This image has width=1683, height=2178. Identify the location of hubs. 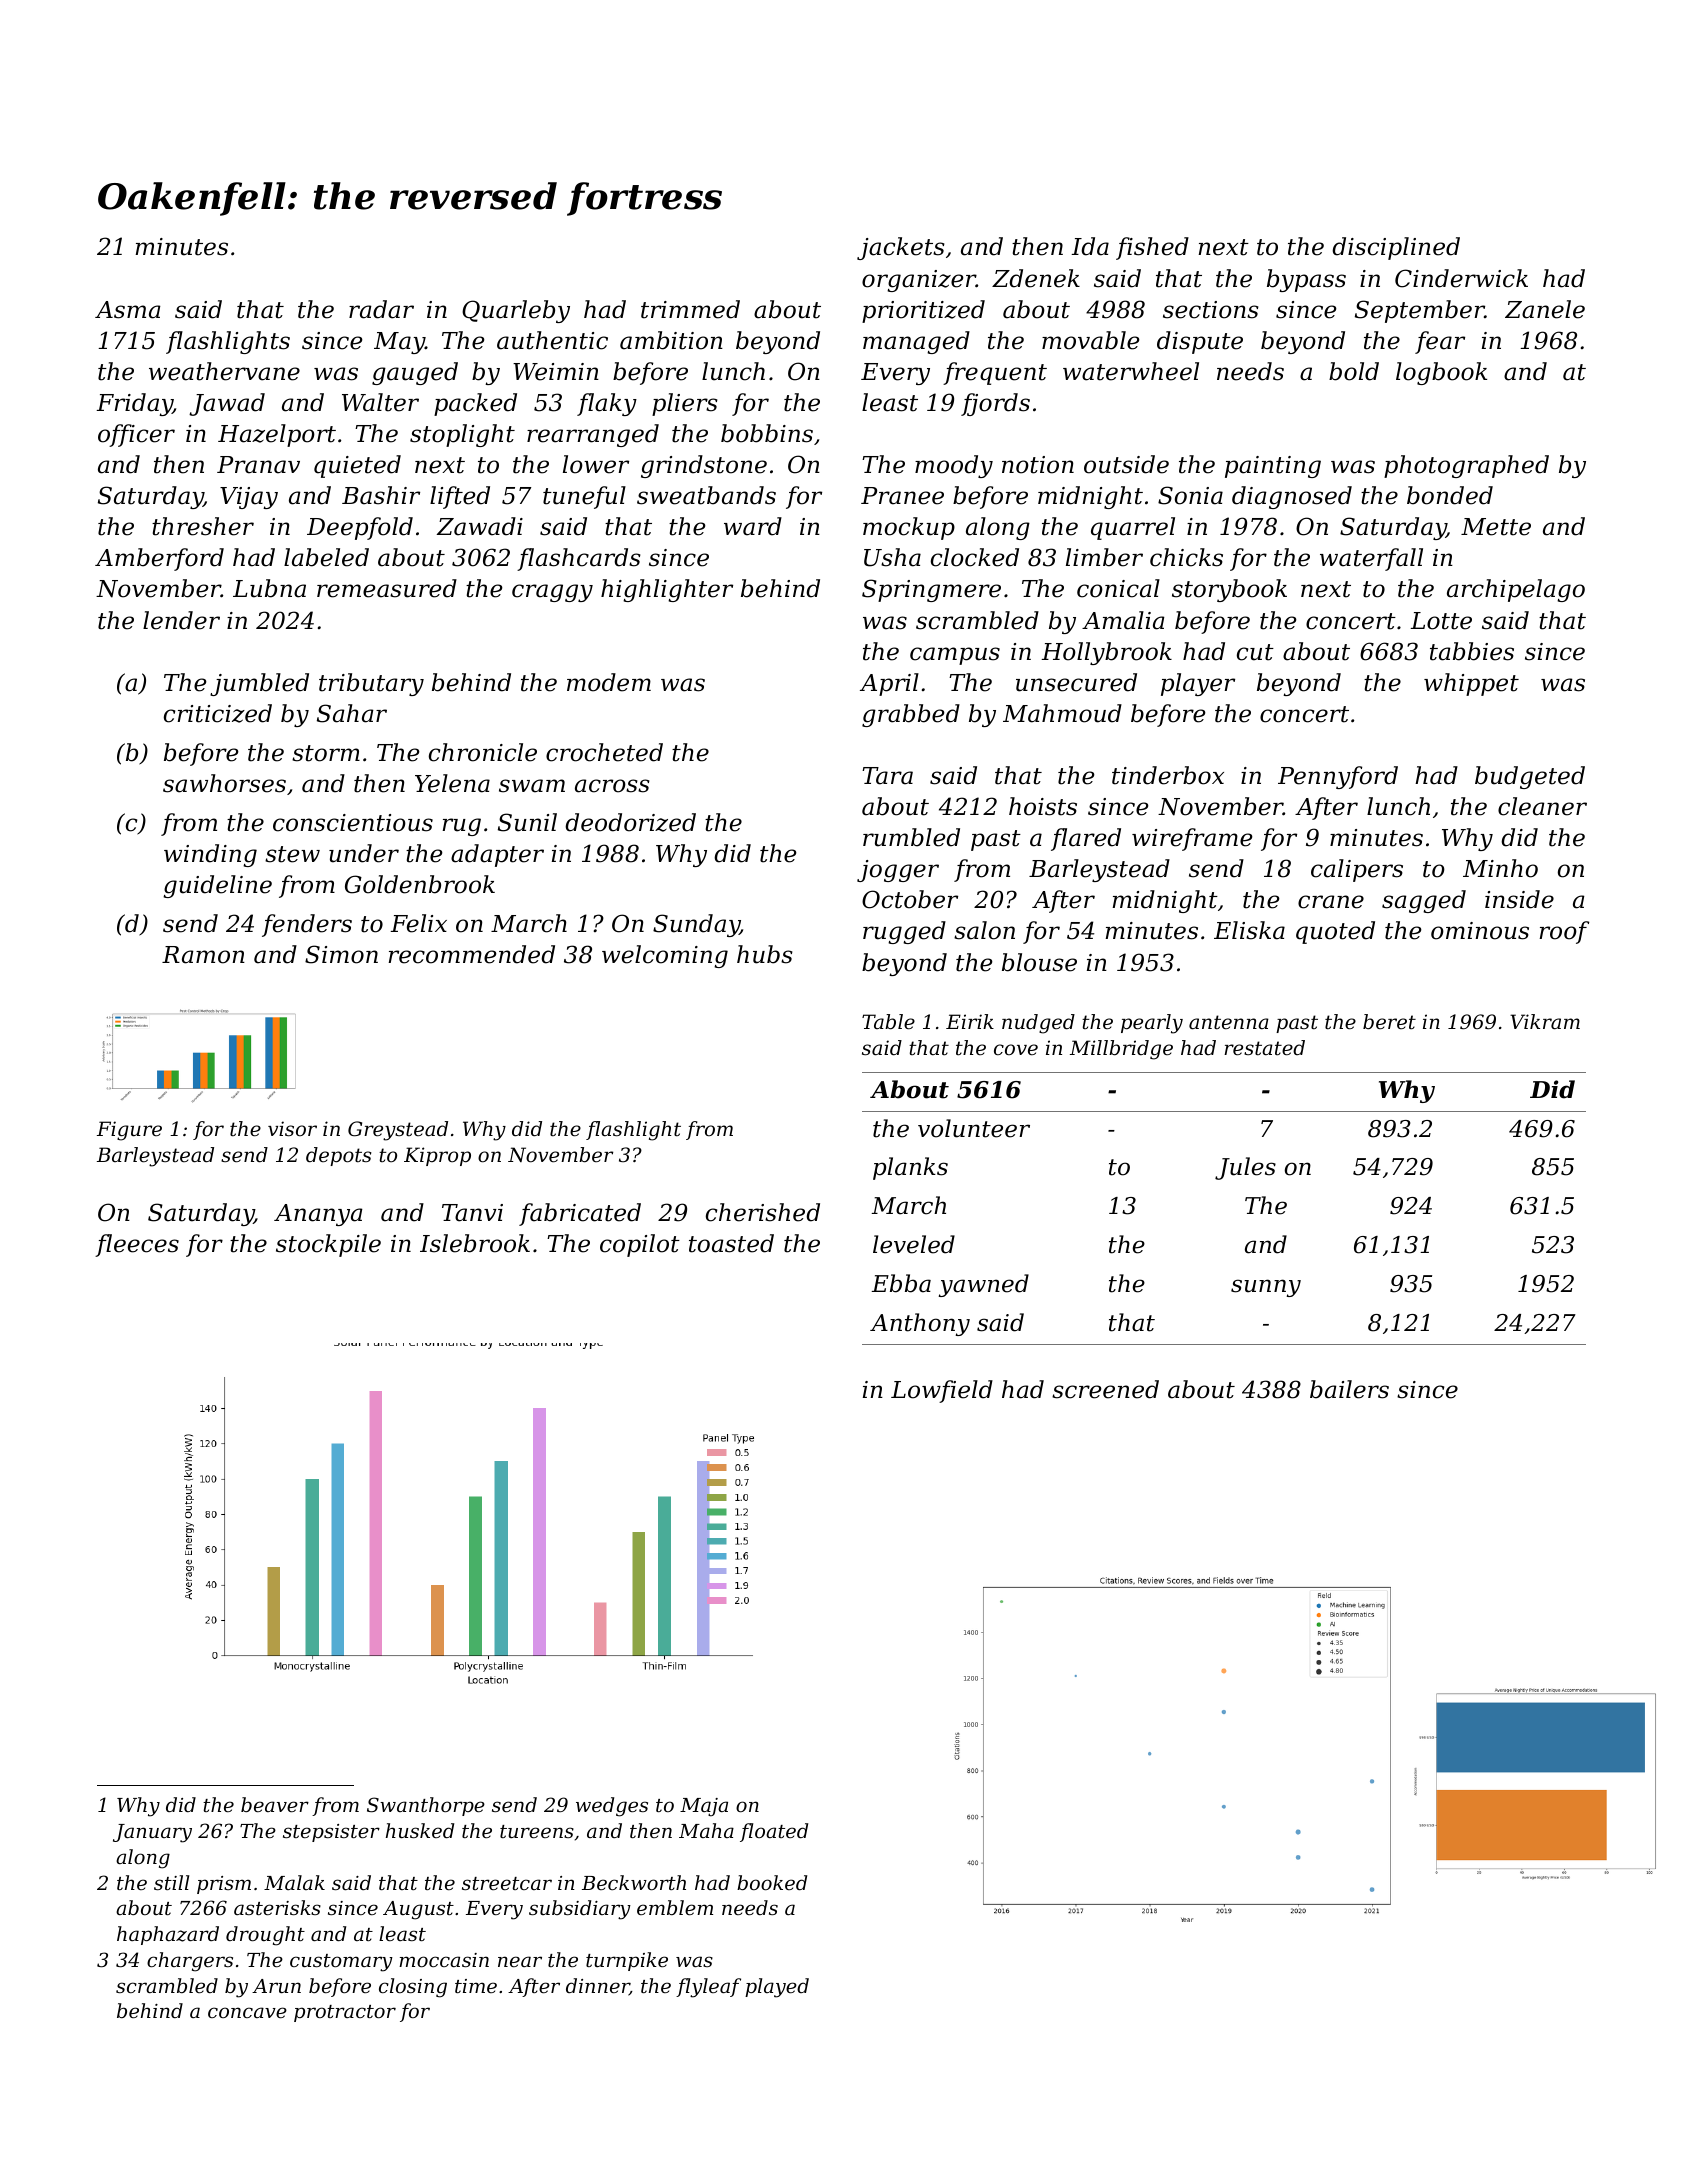
(765, 954).
